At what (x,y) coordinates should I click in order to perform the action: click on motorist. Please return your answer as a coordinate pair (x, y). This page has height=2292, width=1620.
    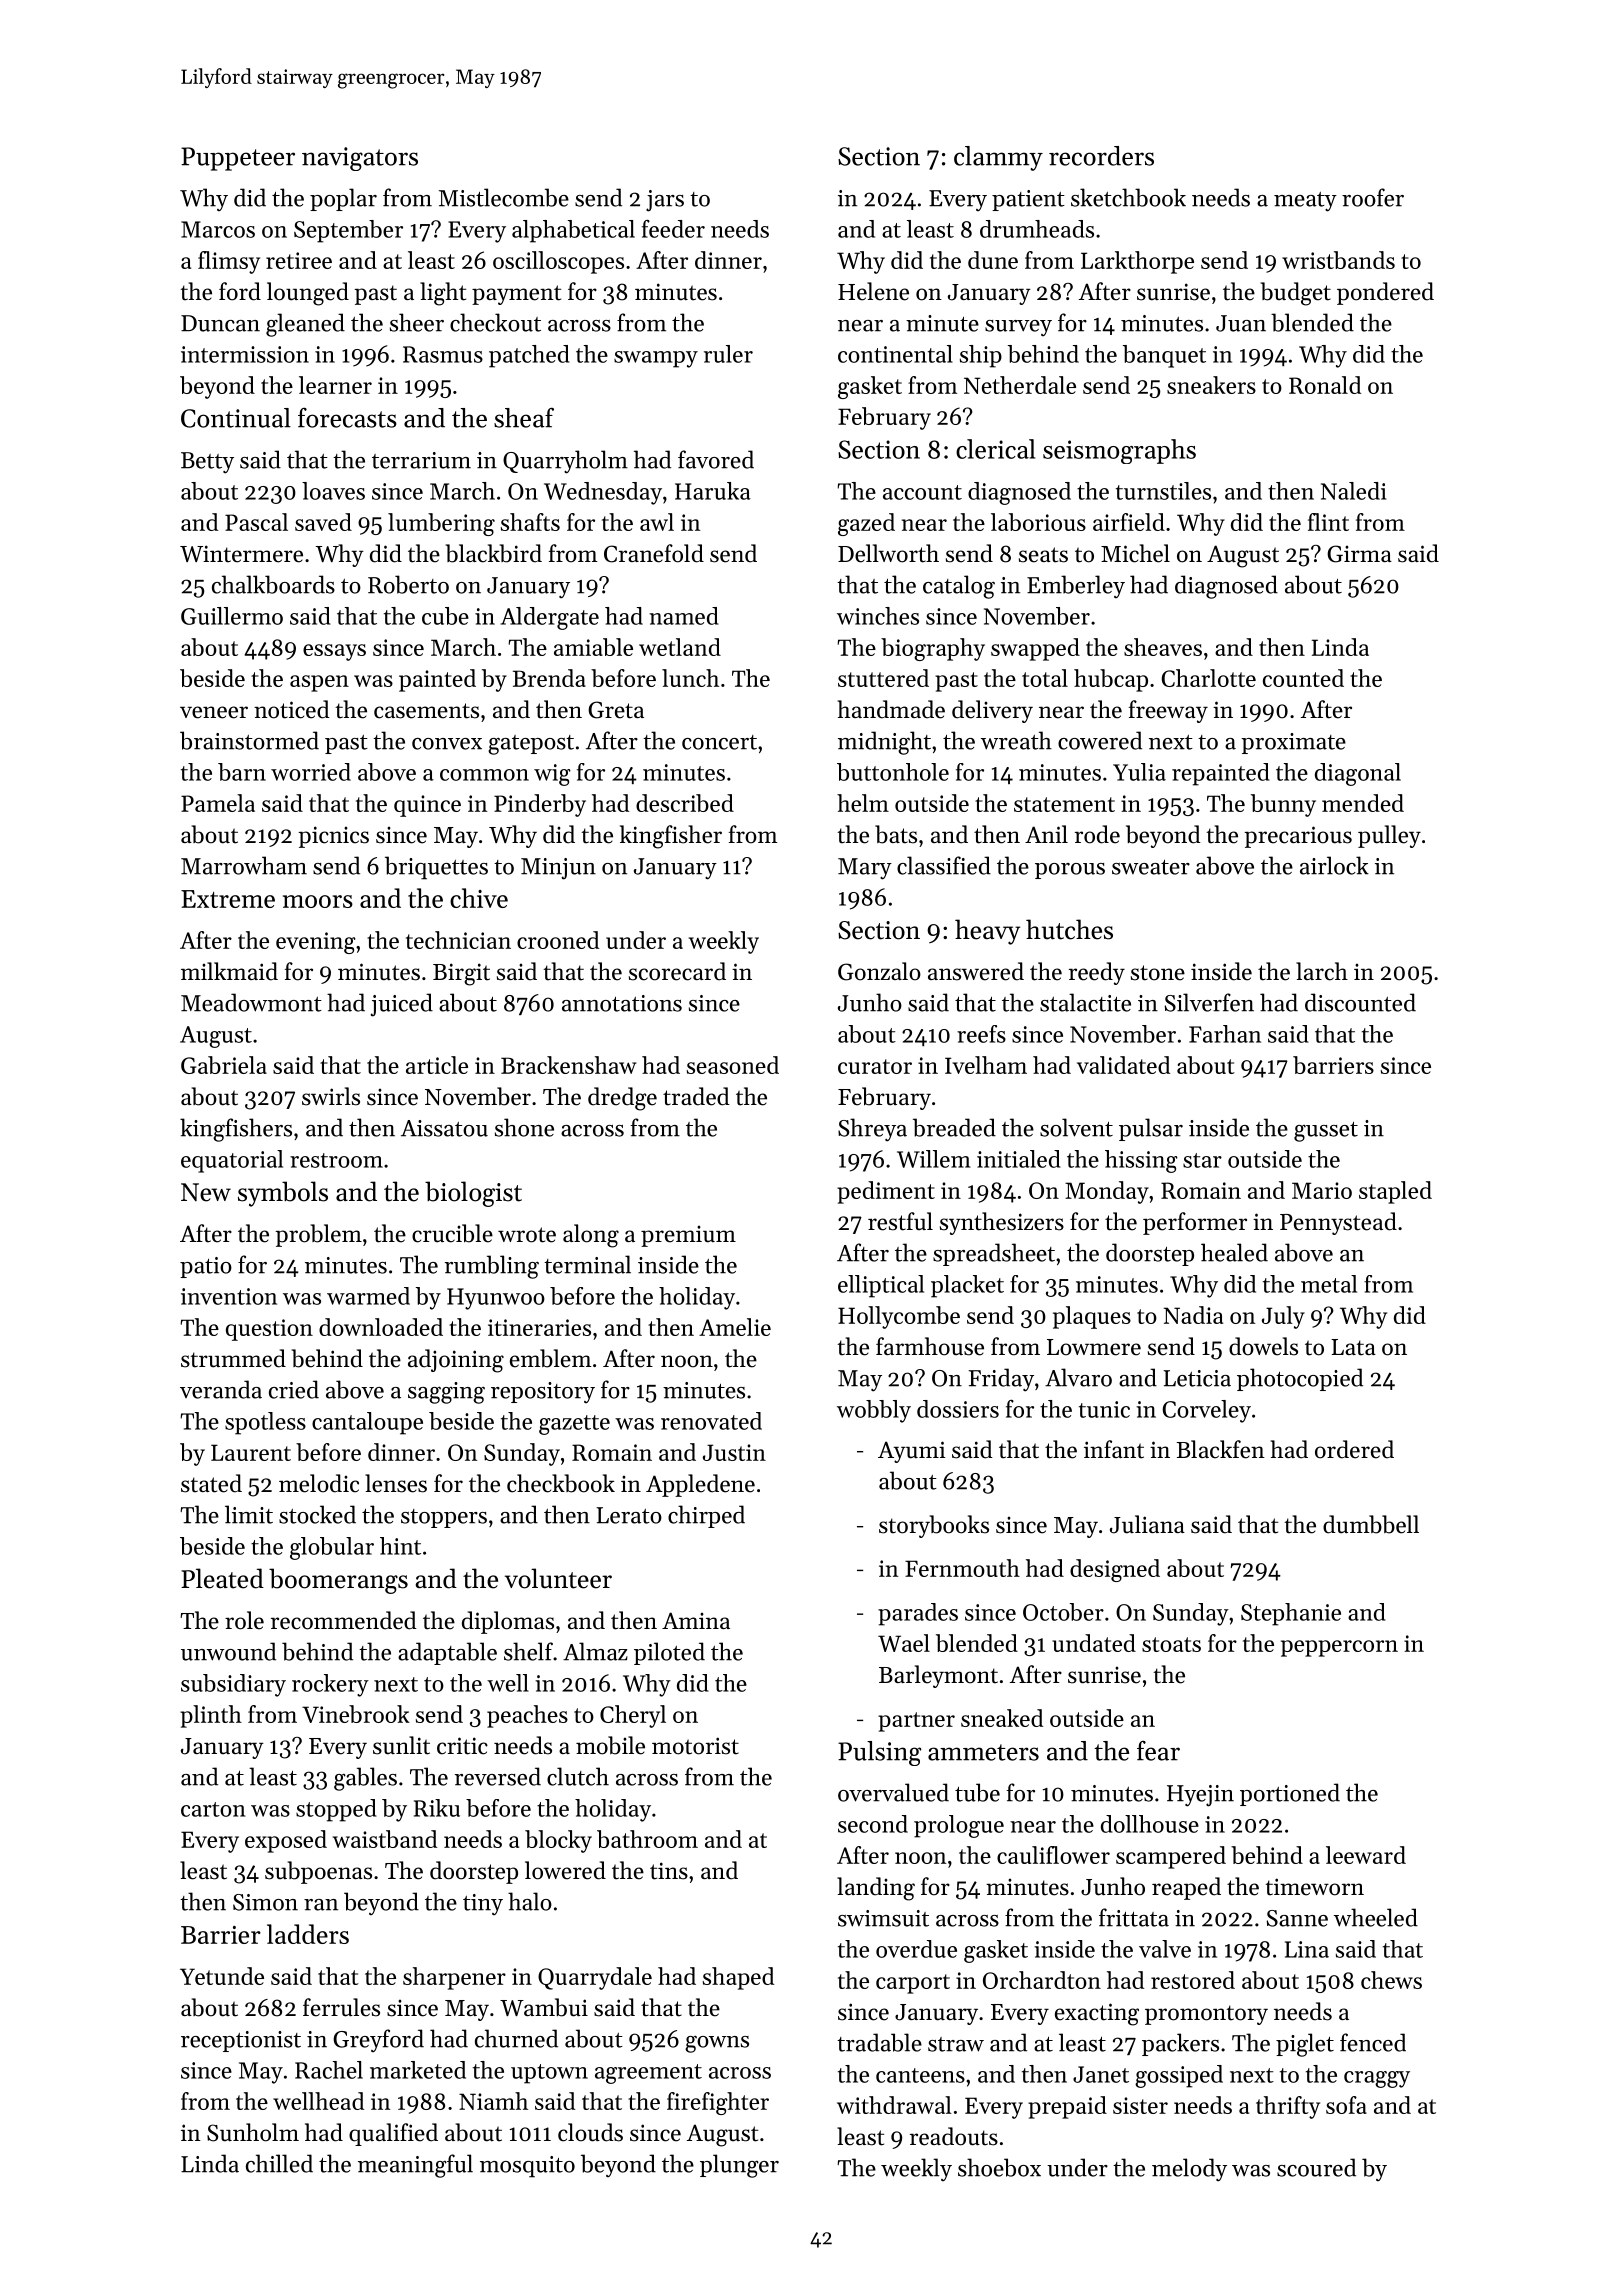
    Looking at the image, I should click on (695, 1746).
